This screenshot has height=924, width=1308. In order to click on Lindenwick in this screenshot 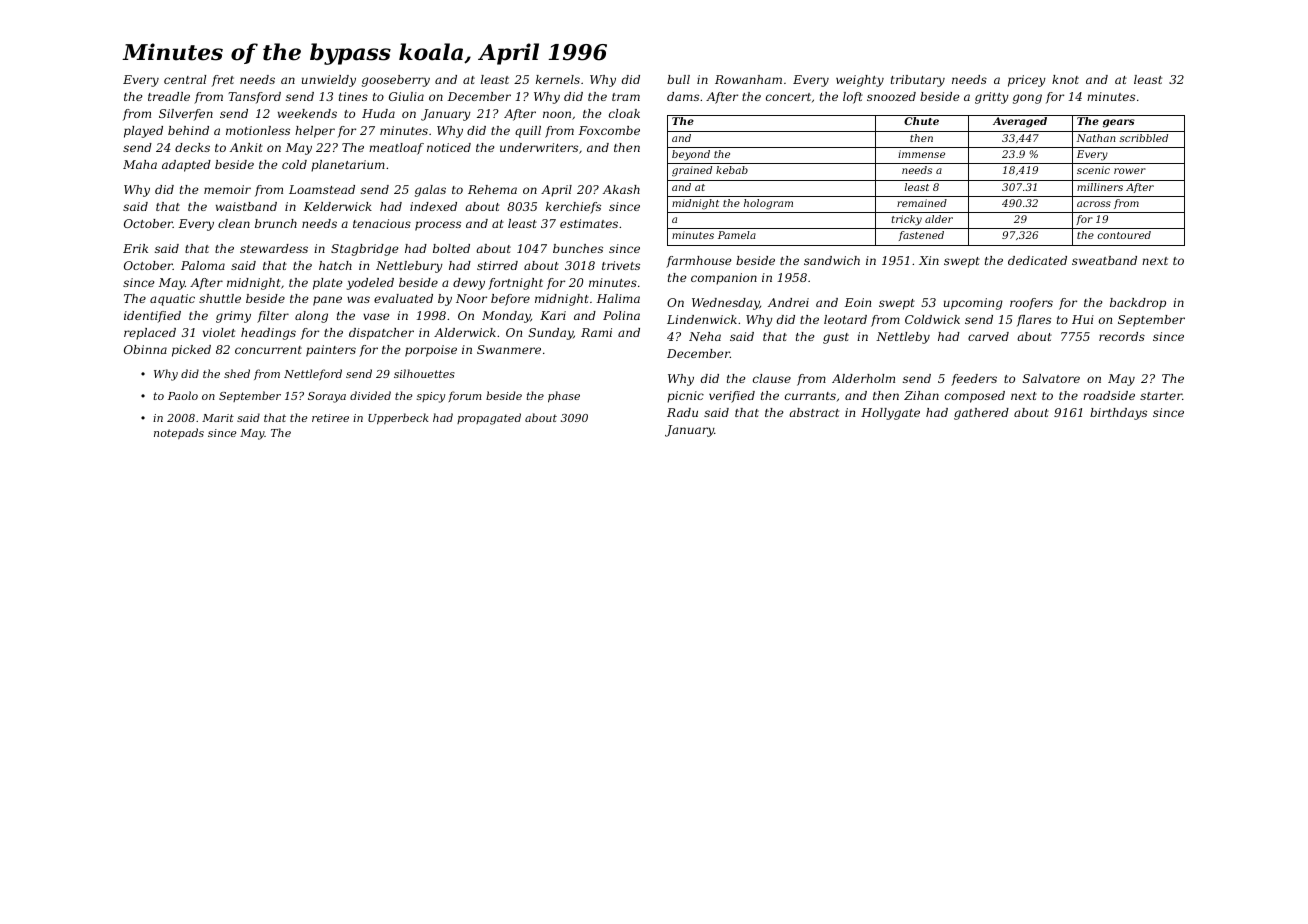, I will do `click(702, 319)`.
